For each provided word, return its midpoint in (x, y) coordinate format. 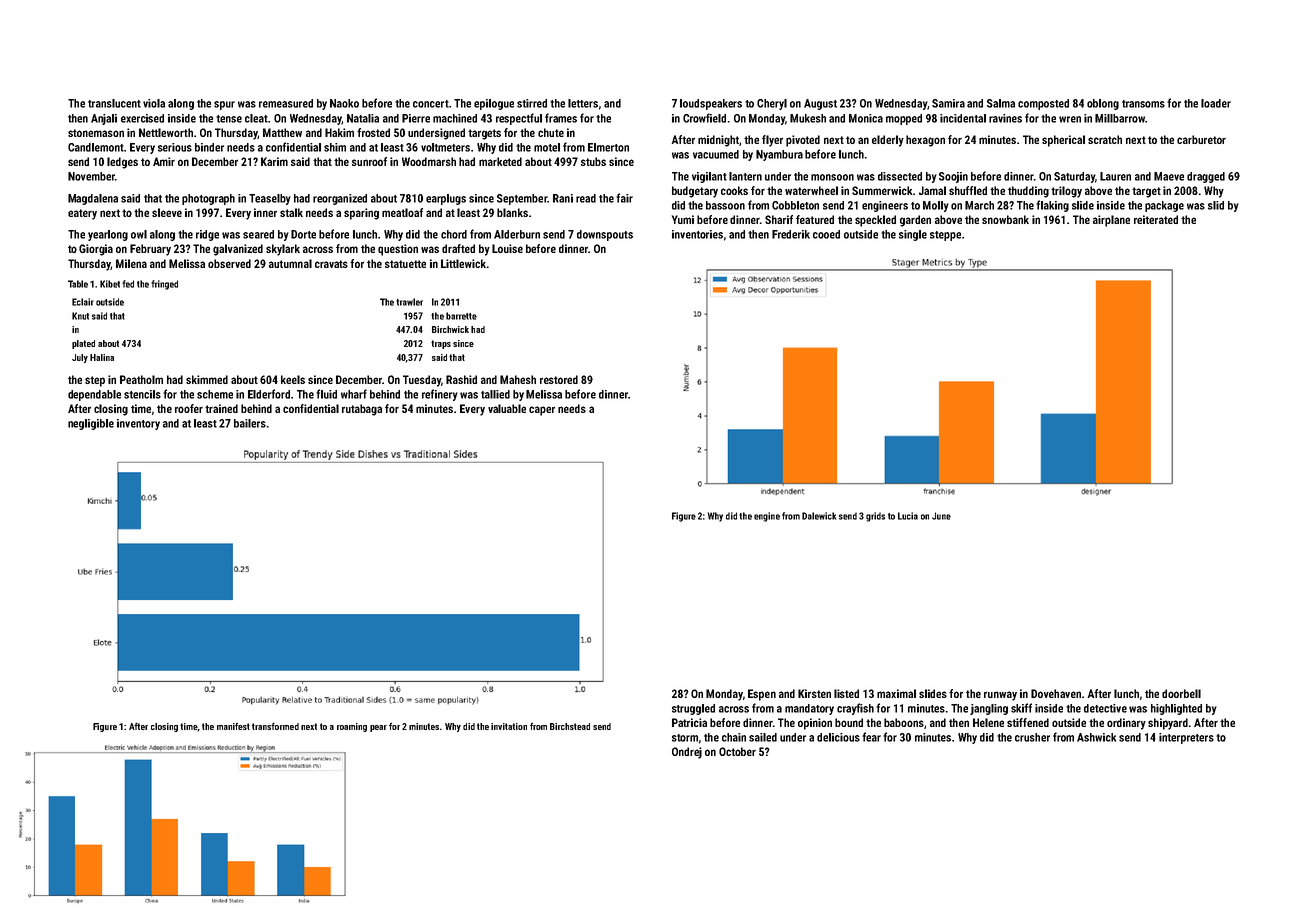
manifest (233, 726)
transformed (275, 726)
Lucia (908, 516)
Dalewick (819, 516)
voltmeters (445, 147)
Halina (102, 357)
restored (559, 379)
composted (1043, 104)
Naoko (344, 103)
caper (542, 411)
